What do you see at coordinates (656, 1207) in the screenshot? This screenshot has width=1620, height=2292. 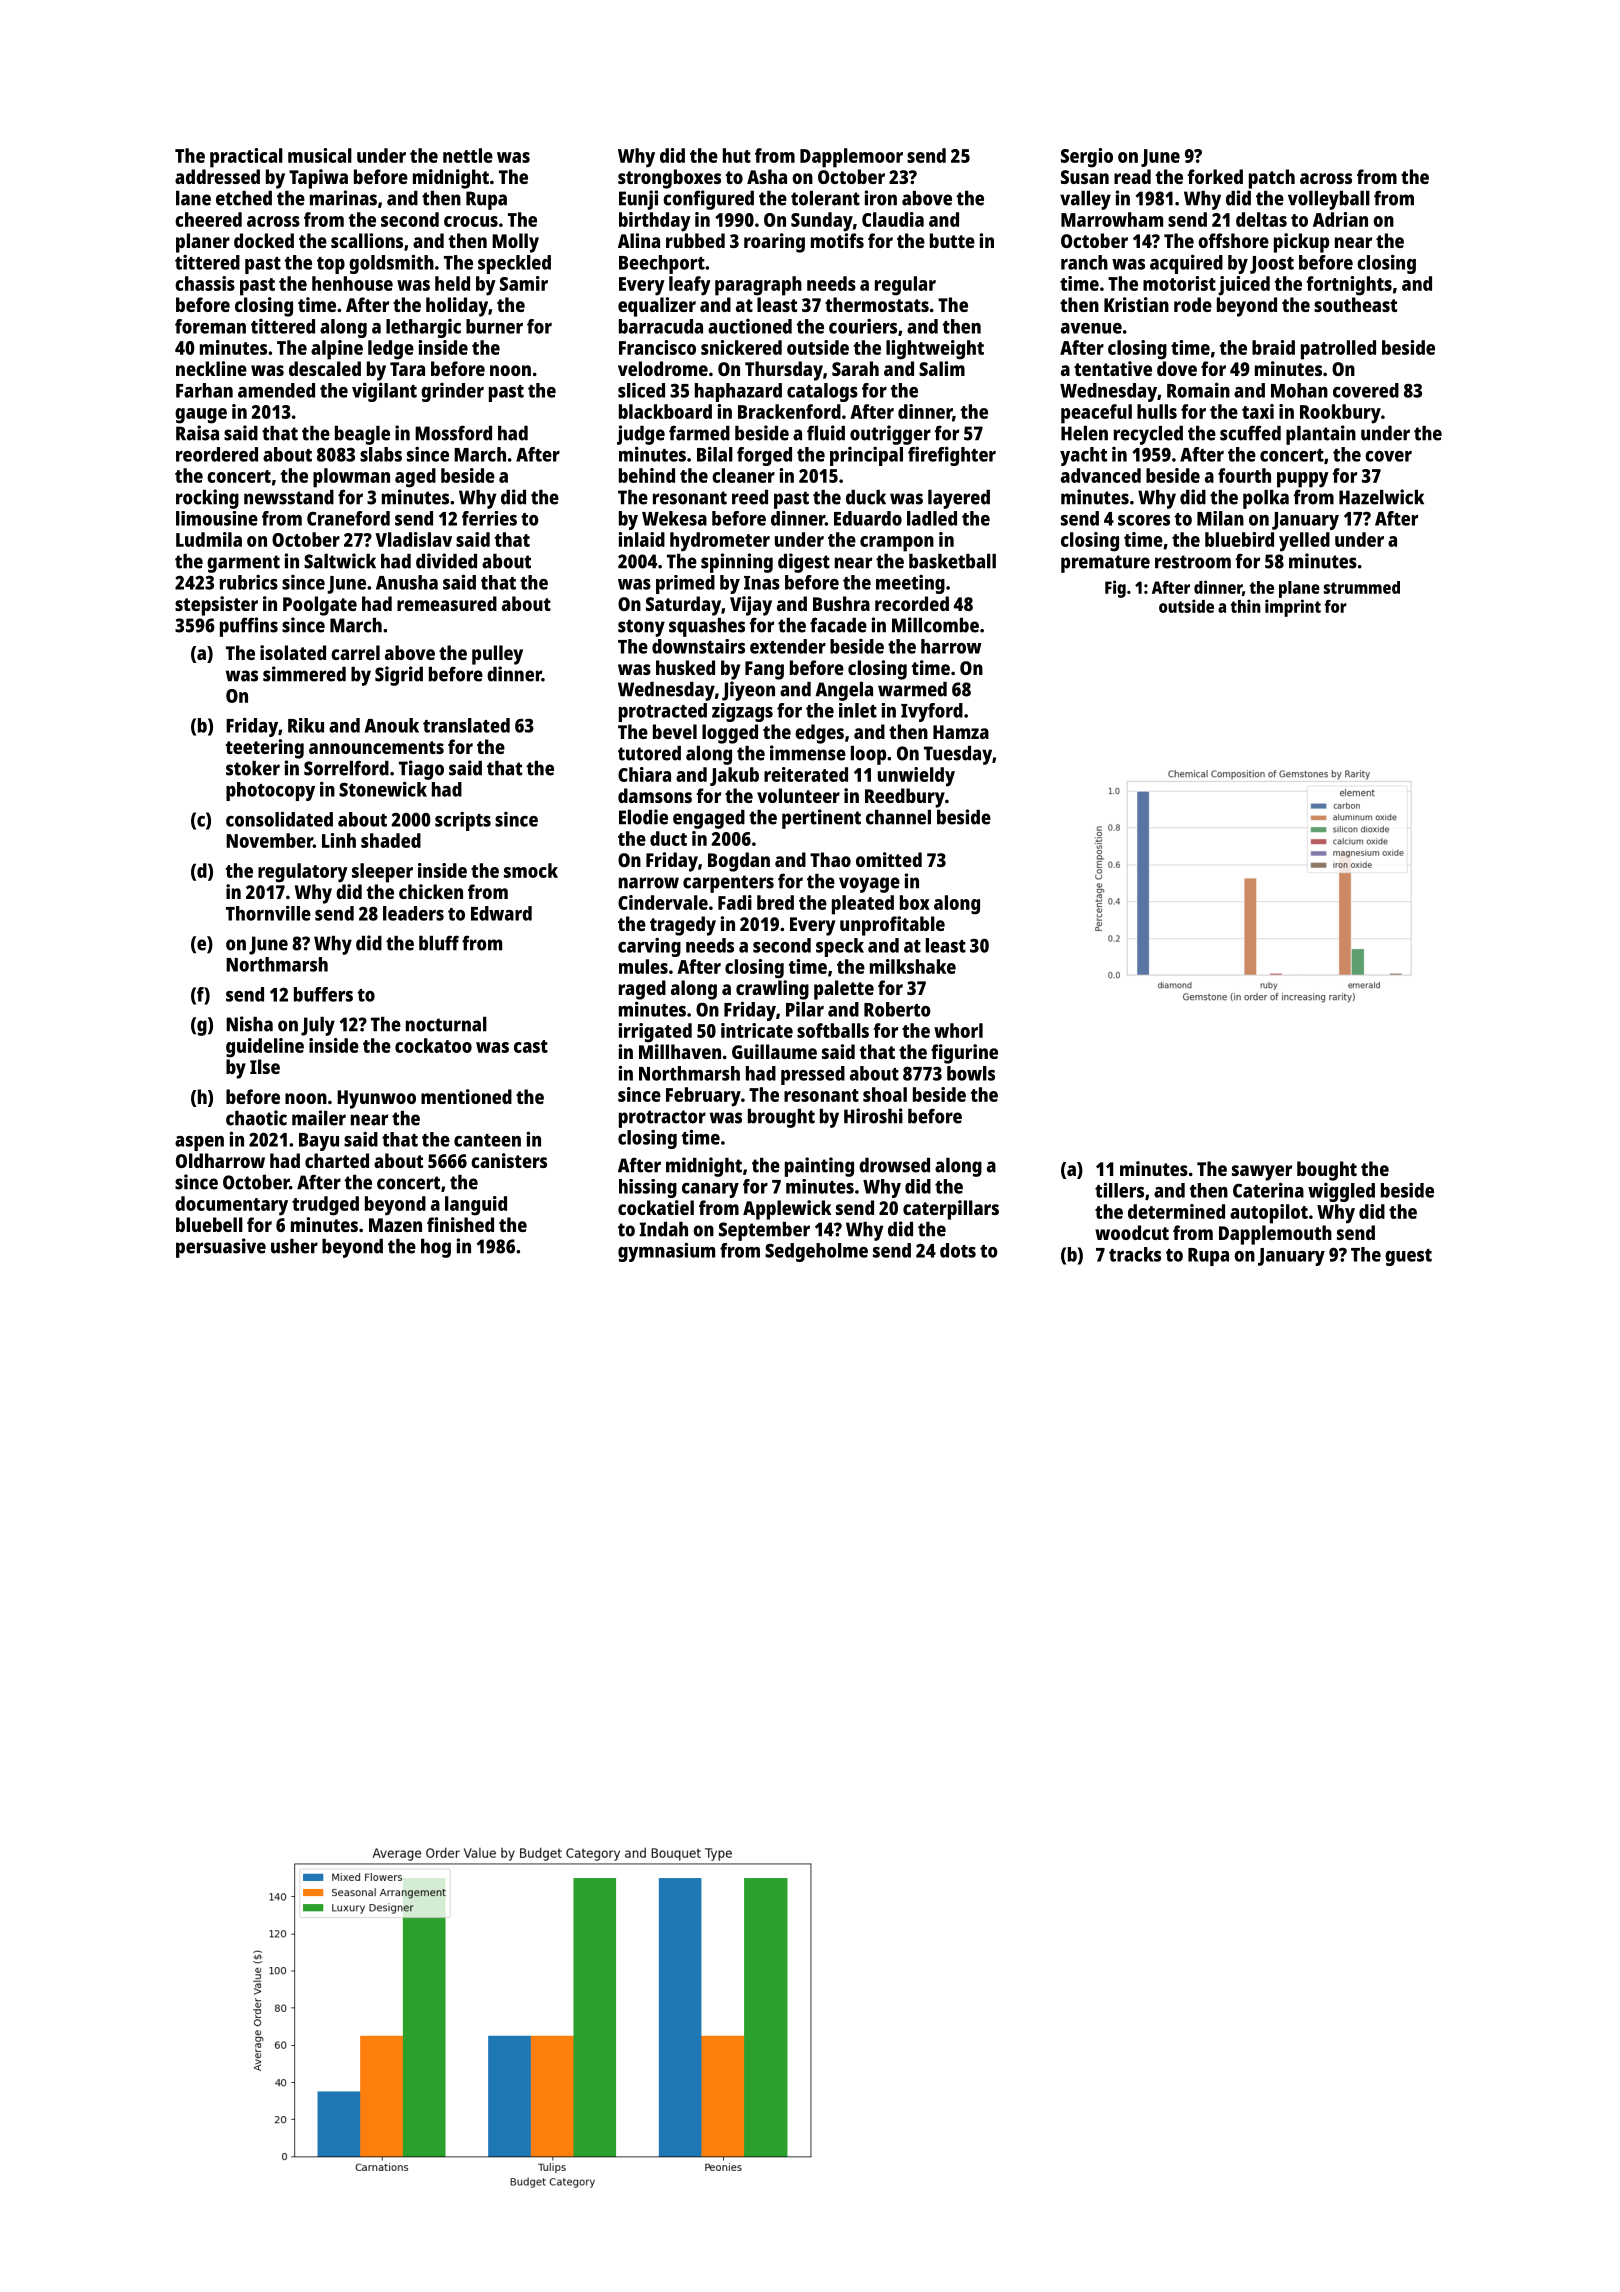 I see `cockatiel` at bounding box center [656, 1207].
